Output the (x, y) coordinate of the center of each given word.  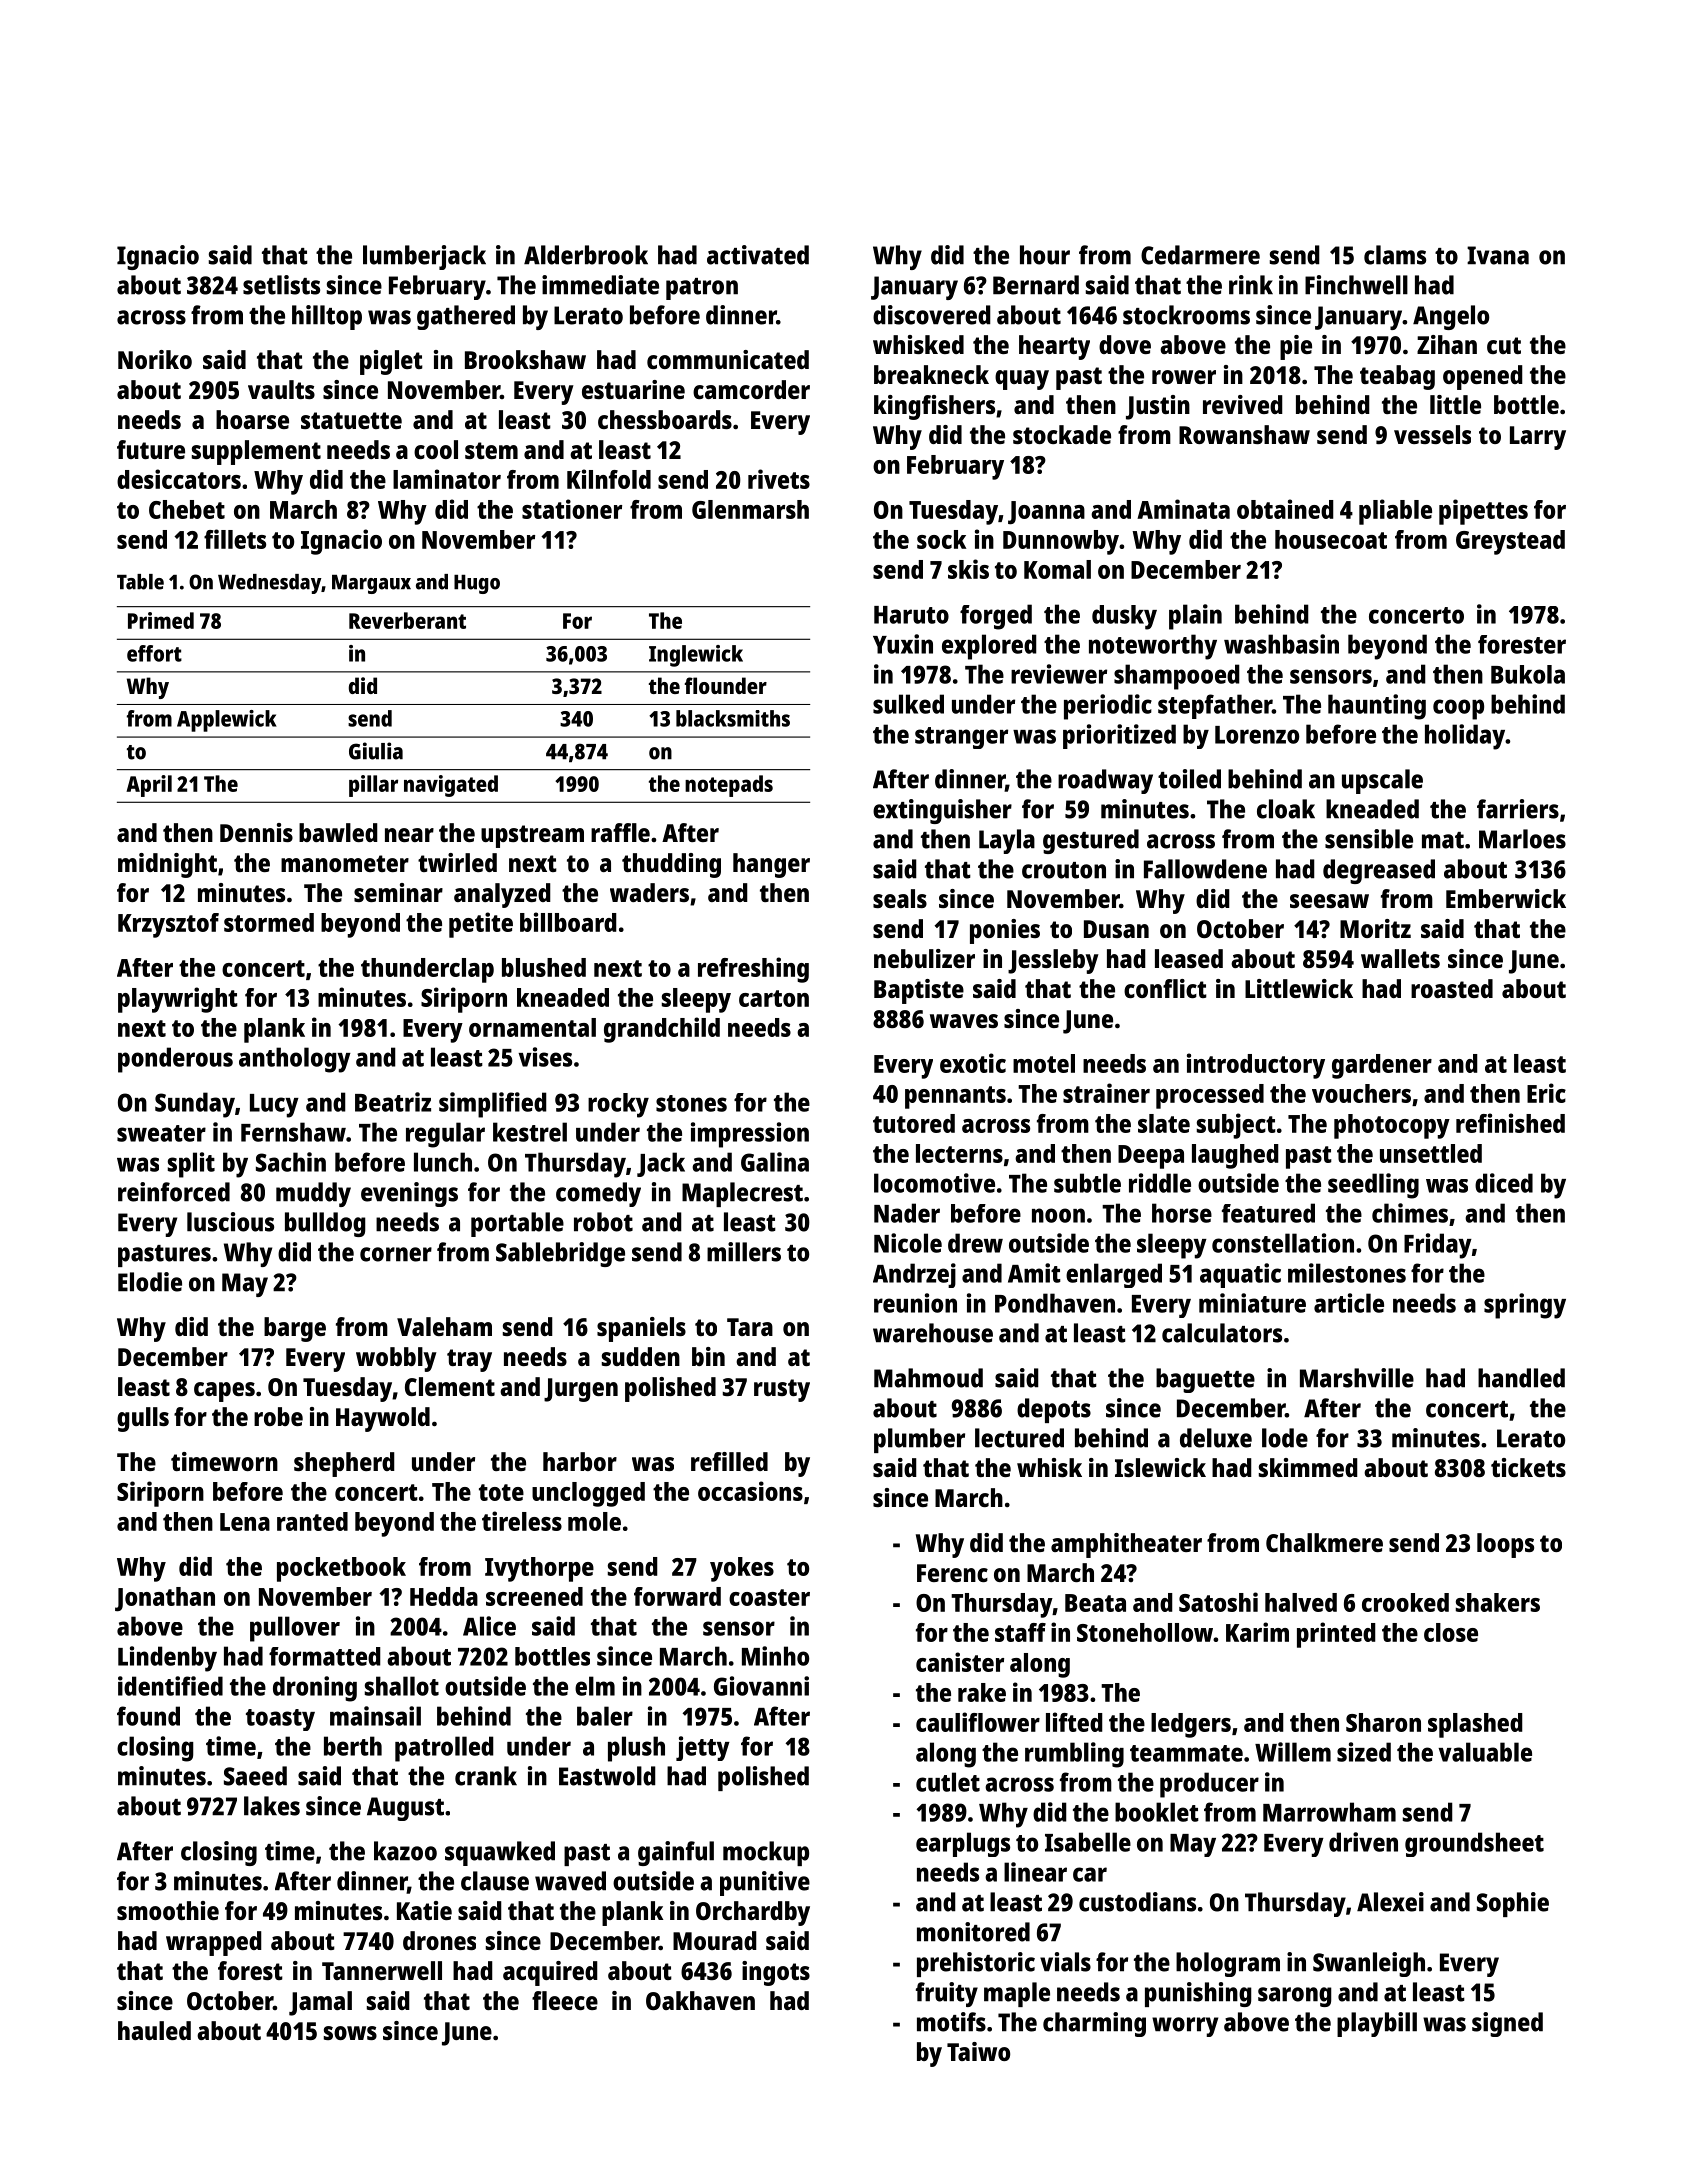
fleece (565, 2000)
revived (1243, 404)
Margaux (371, 584)
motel (1044, 1063)
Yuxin (903, 644)
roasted (1452, 988)
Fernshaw (293, 1132)
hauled (154, 2030)
